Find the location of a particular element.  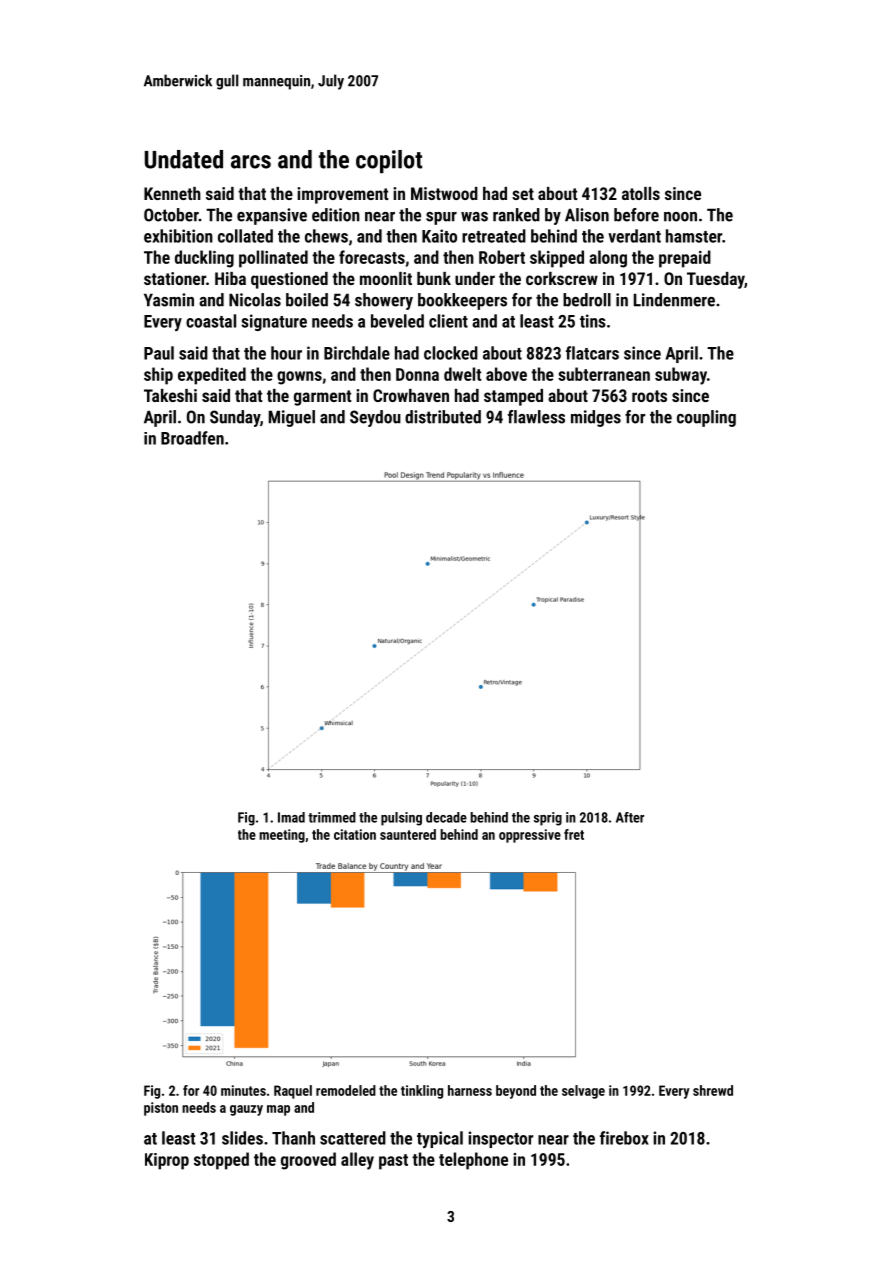

Miguel is located at coordinates (292, 418).
